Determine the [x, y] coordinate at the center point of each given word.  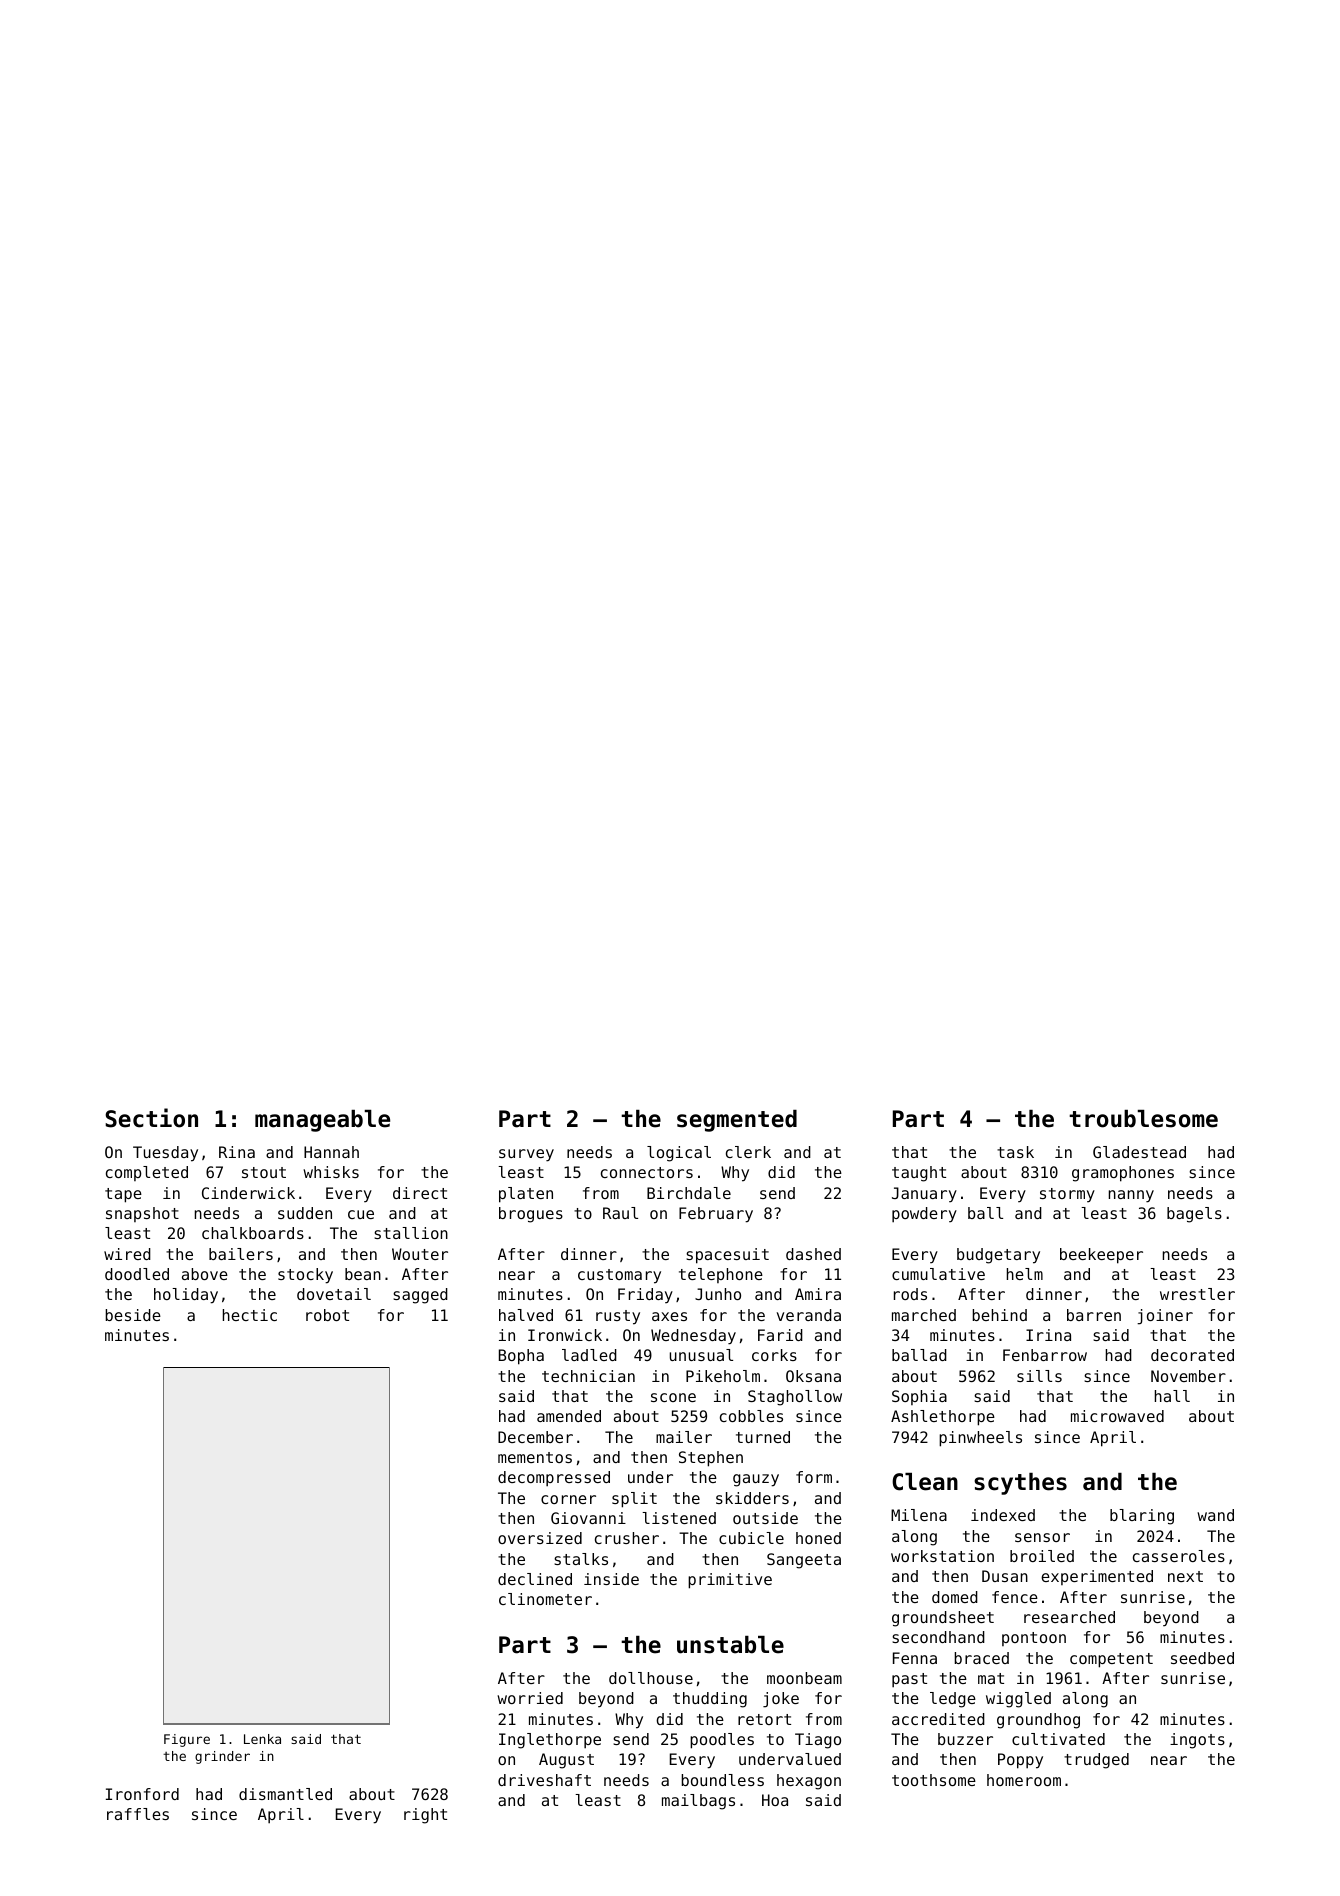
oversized [540, 1538]
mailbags [698, 1802]
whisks [331, 1172]
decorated [1192, 1355]
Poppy [1020, 1761]
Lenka [262, 1739]
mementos [535, 1457]
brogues [531, 1215]
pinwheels [980, 1439]
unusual [701, 1355]
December [535, 1437]
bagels [1194, 1215]
